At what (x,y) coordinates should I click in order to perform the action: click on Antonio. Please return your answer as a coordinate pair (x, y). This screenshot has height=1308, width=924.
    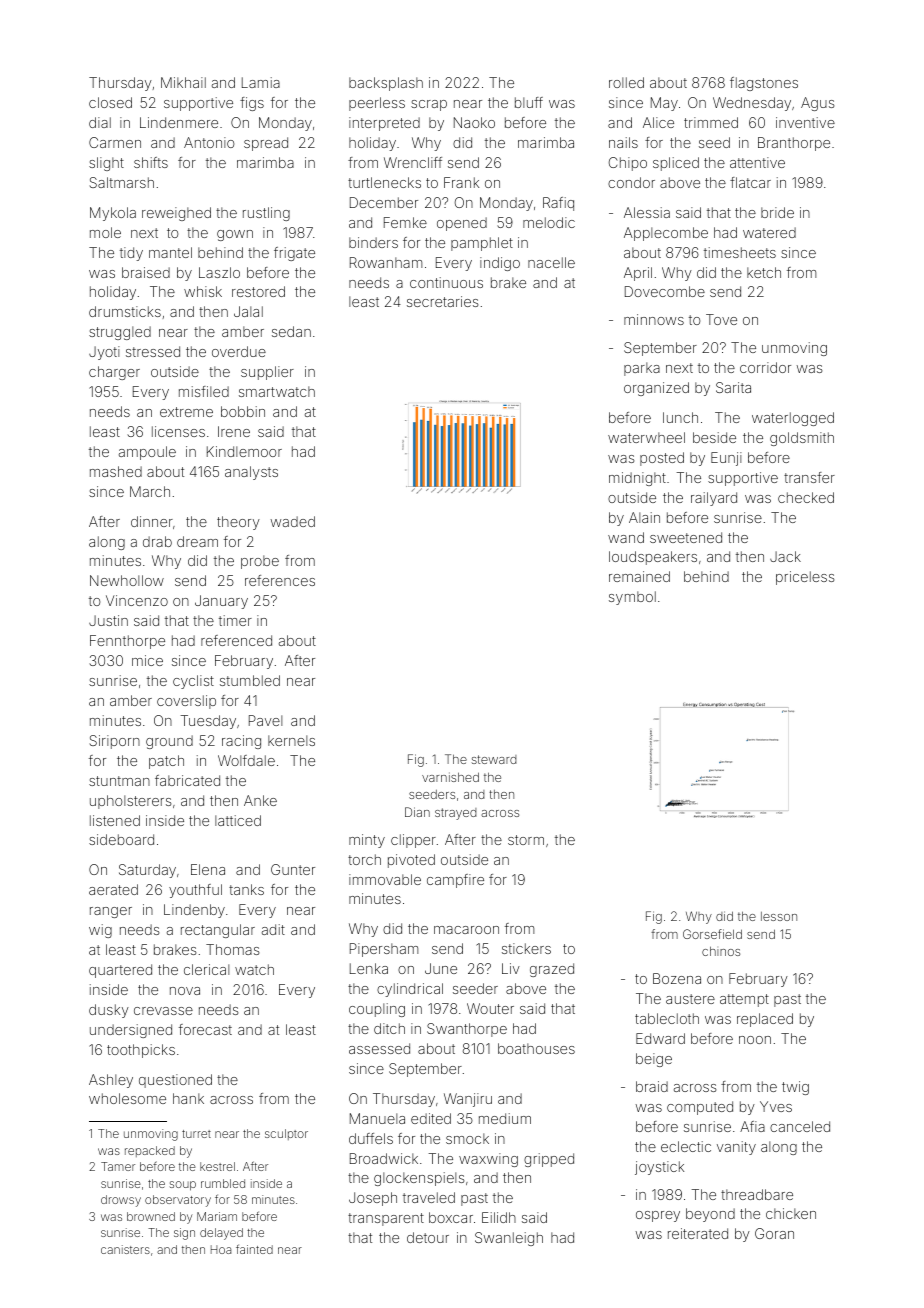
    Looking at the image, I should click on (209, 142).
